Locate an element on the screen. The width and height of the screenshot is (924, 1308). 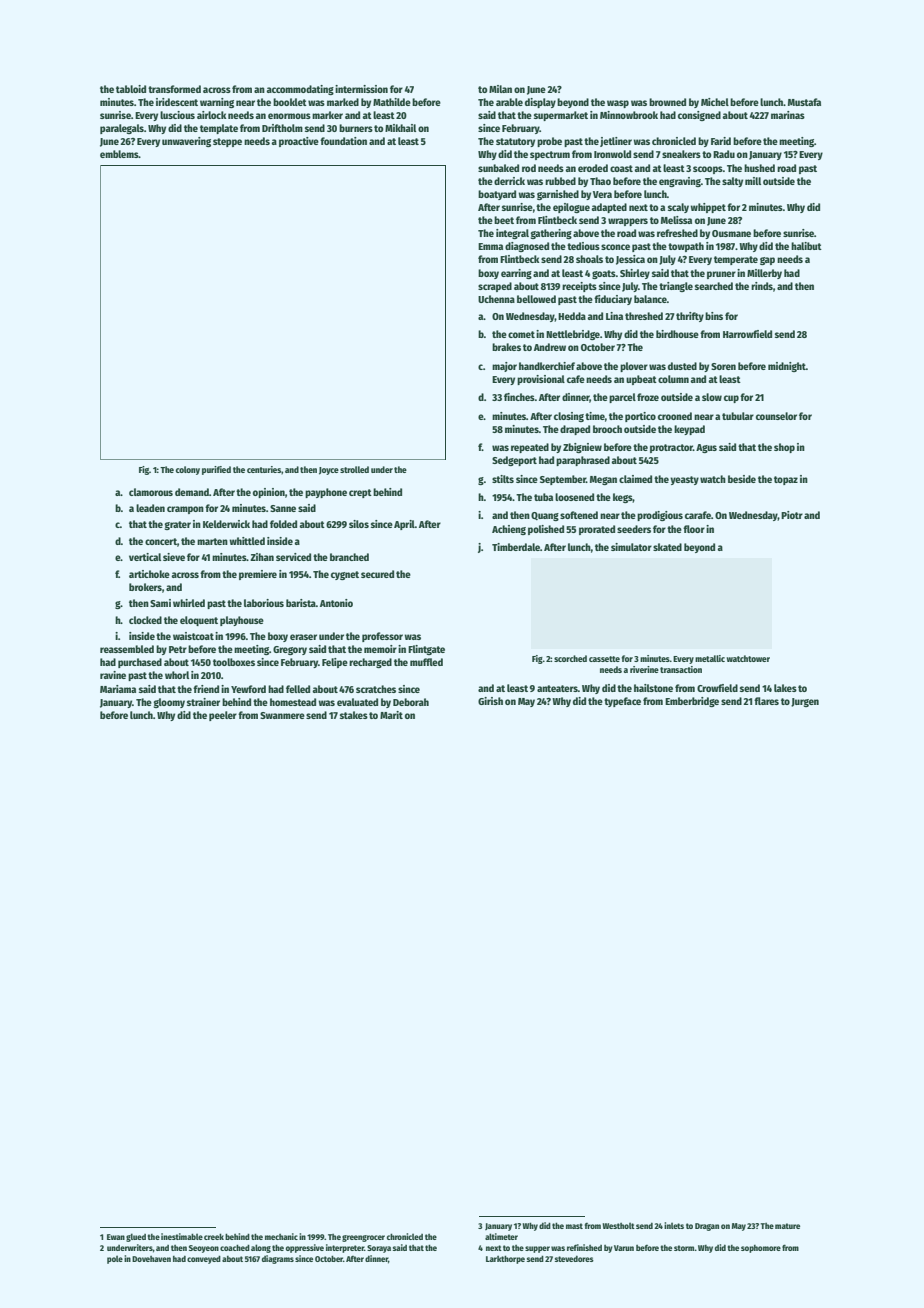
Mikhail is located at coordinates (400, 128).
